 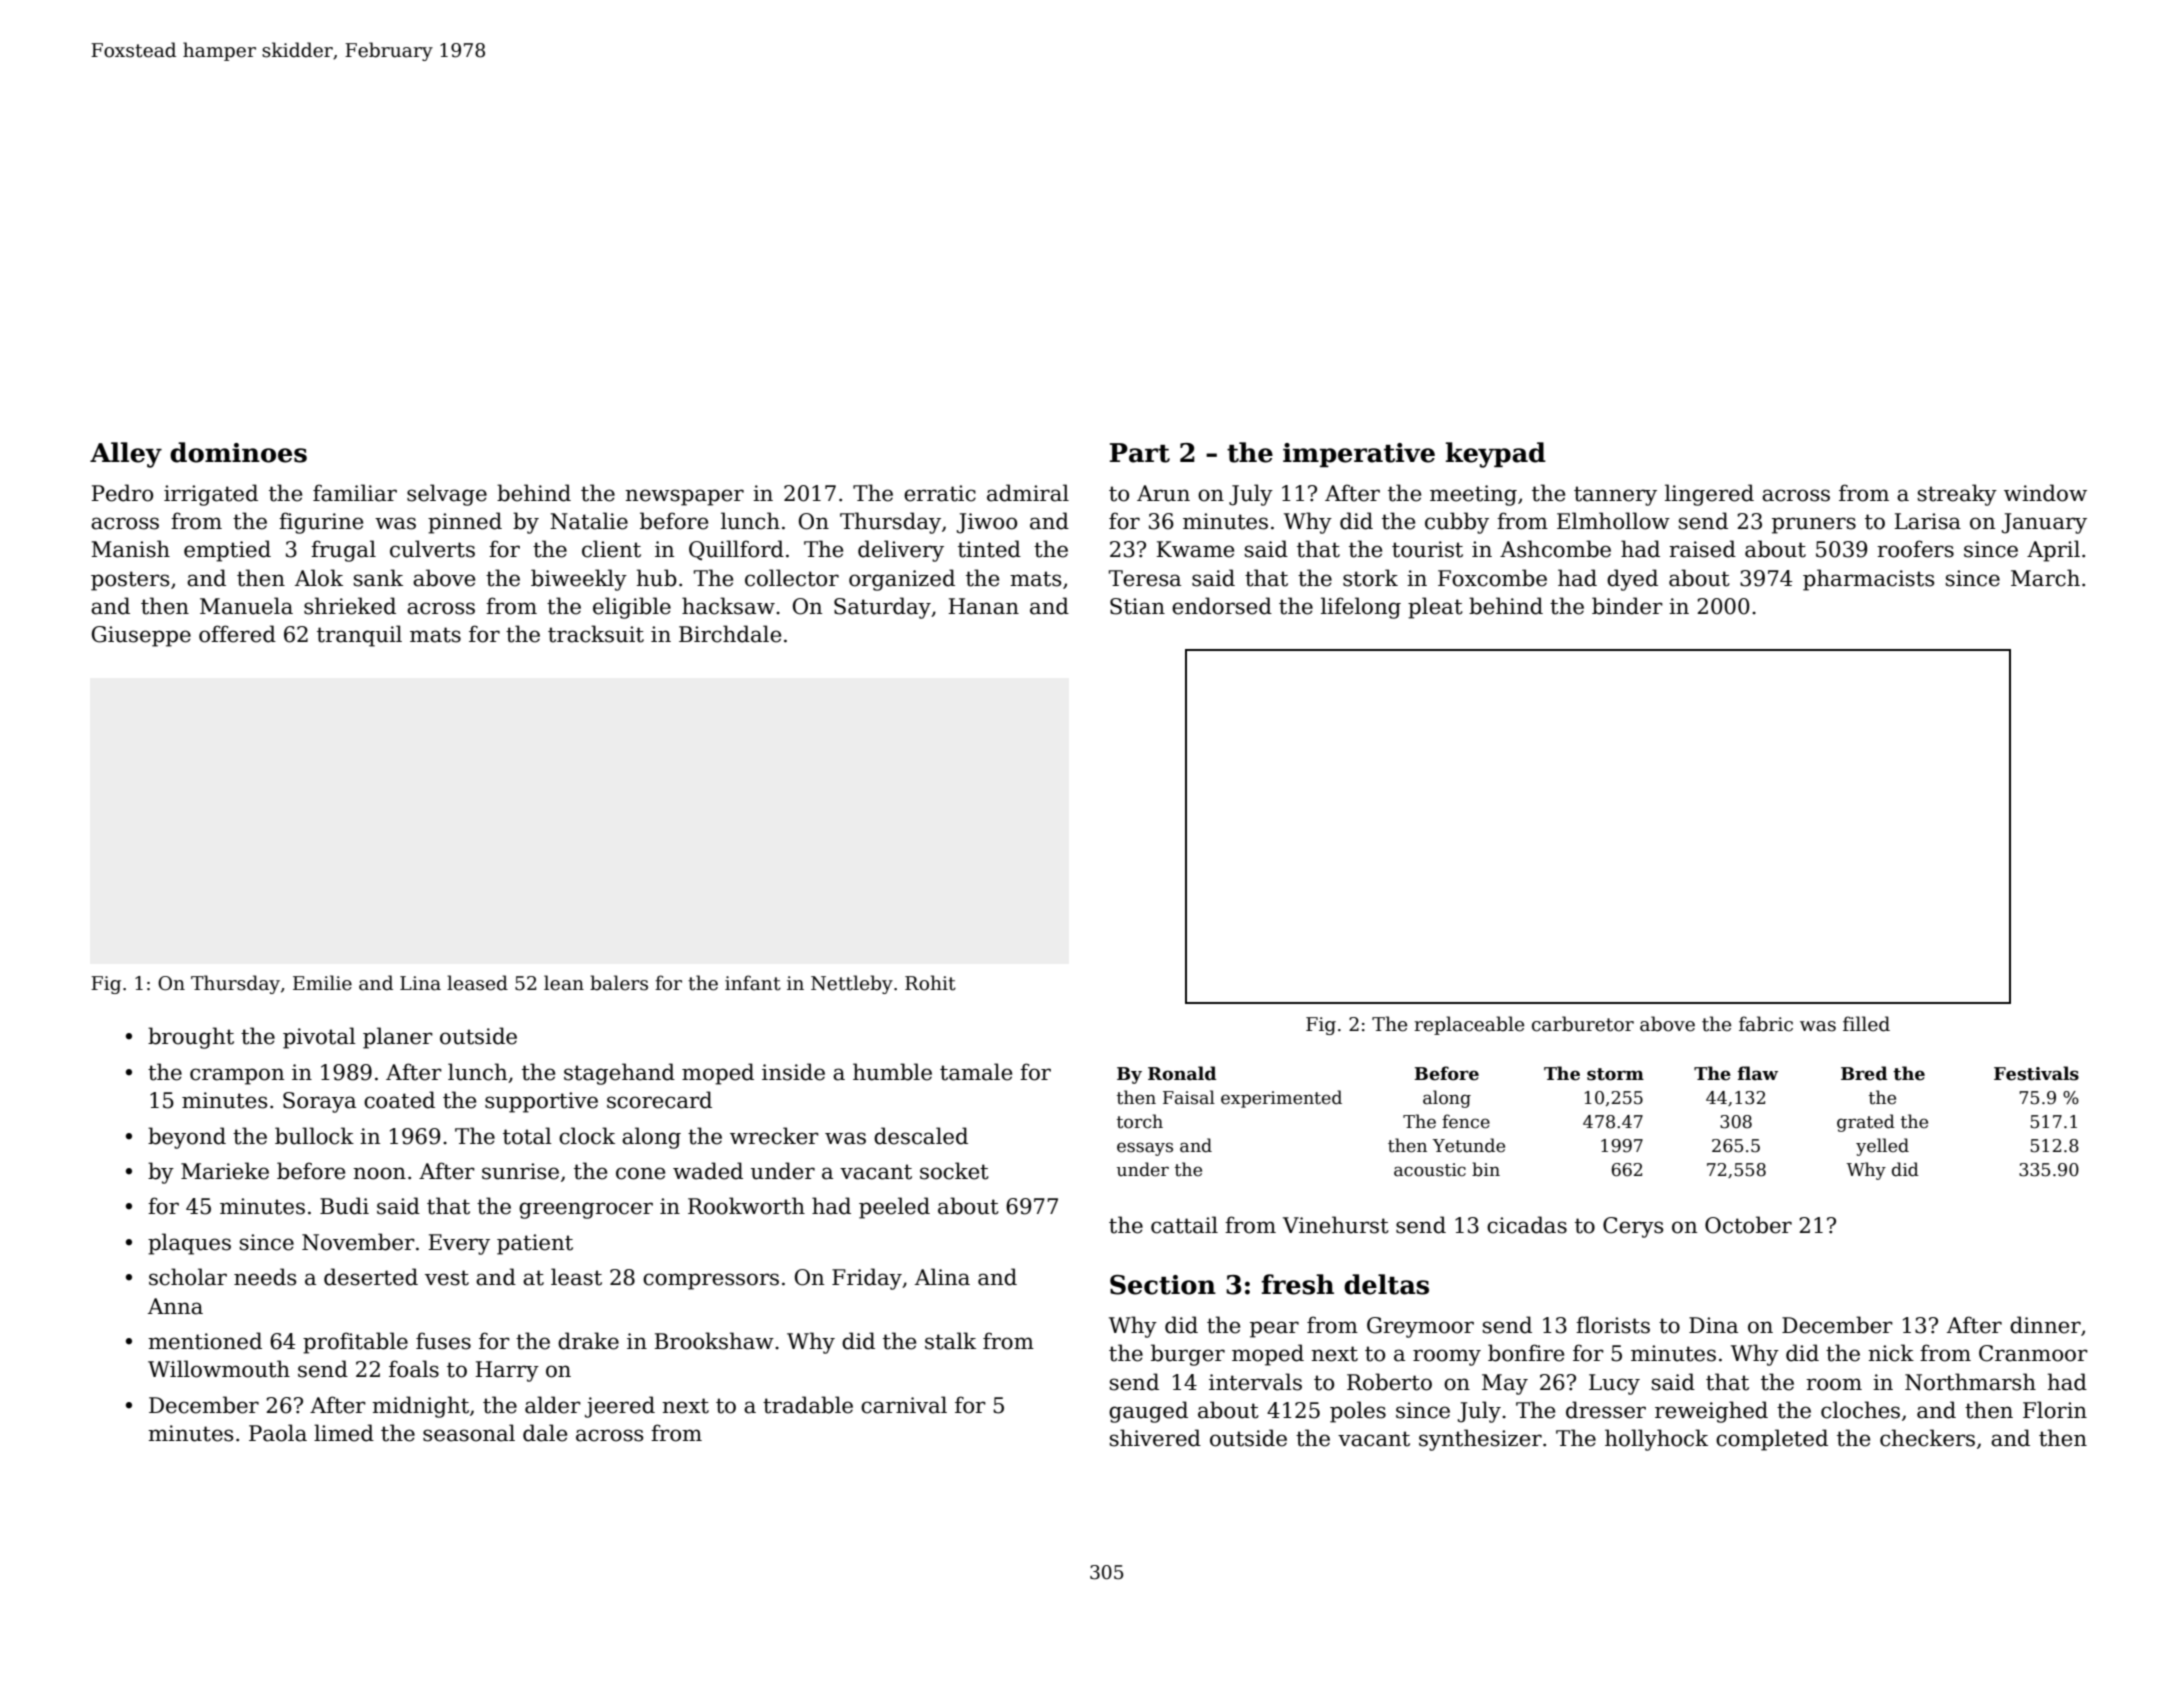 What do you see at coordinates (1195, 549) in the screenshot?
I see `Kwame` at bounding box center [1195, 549].
